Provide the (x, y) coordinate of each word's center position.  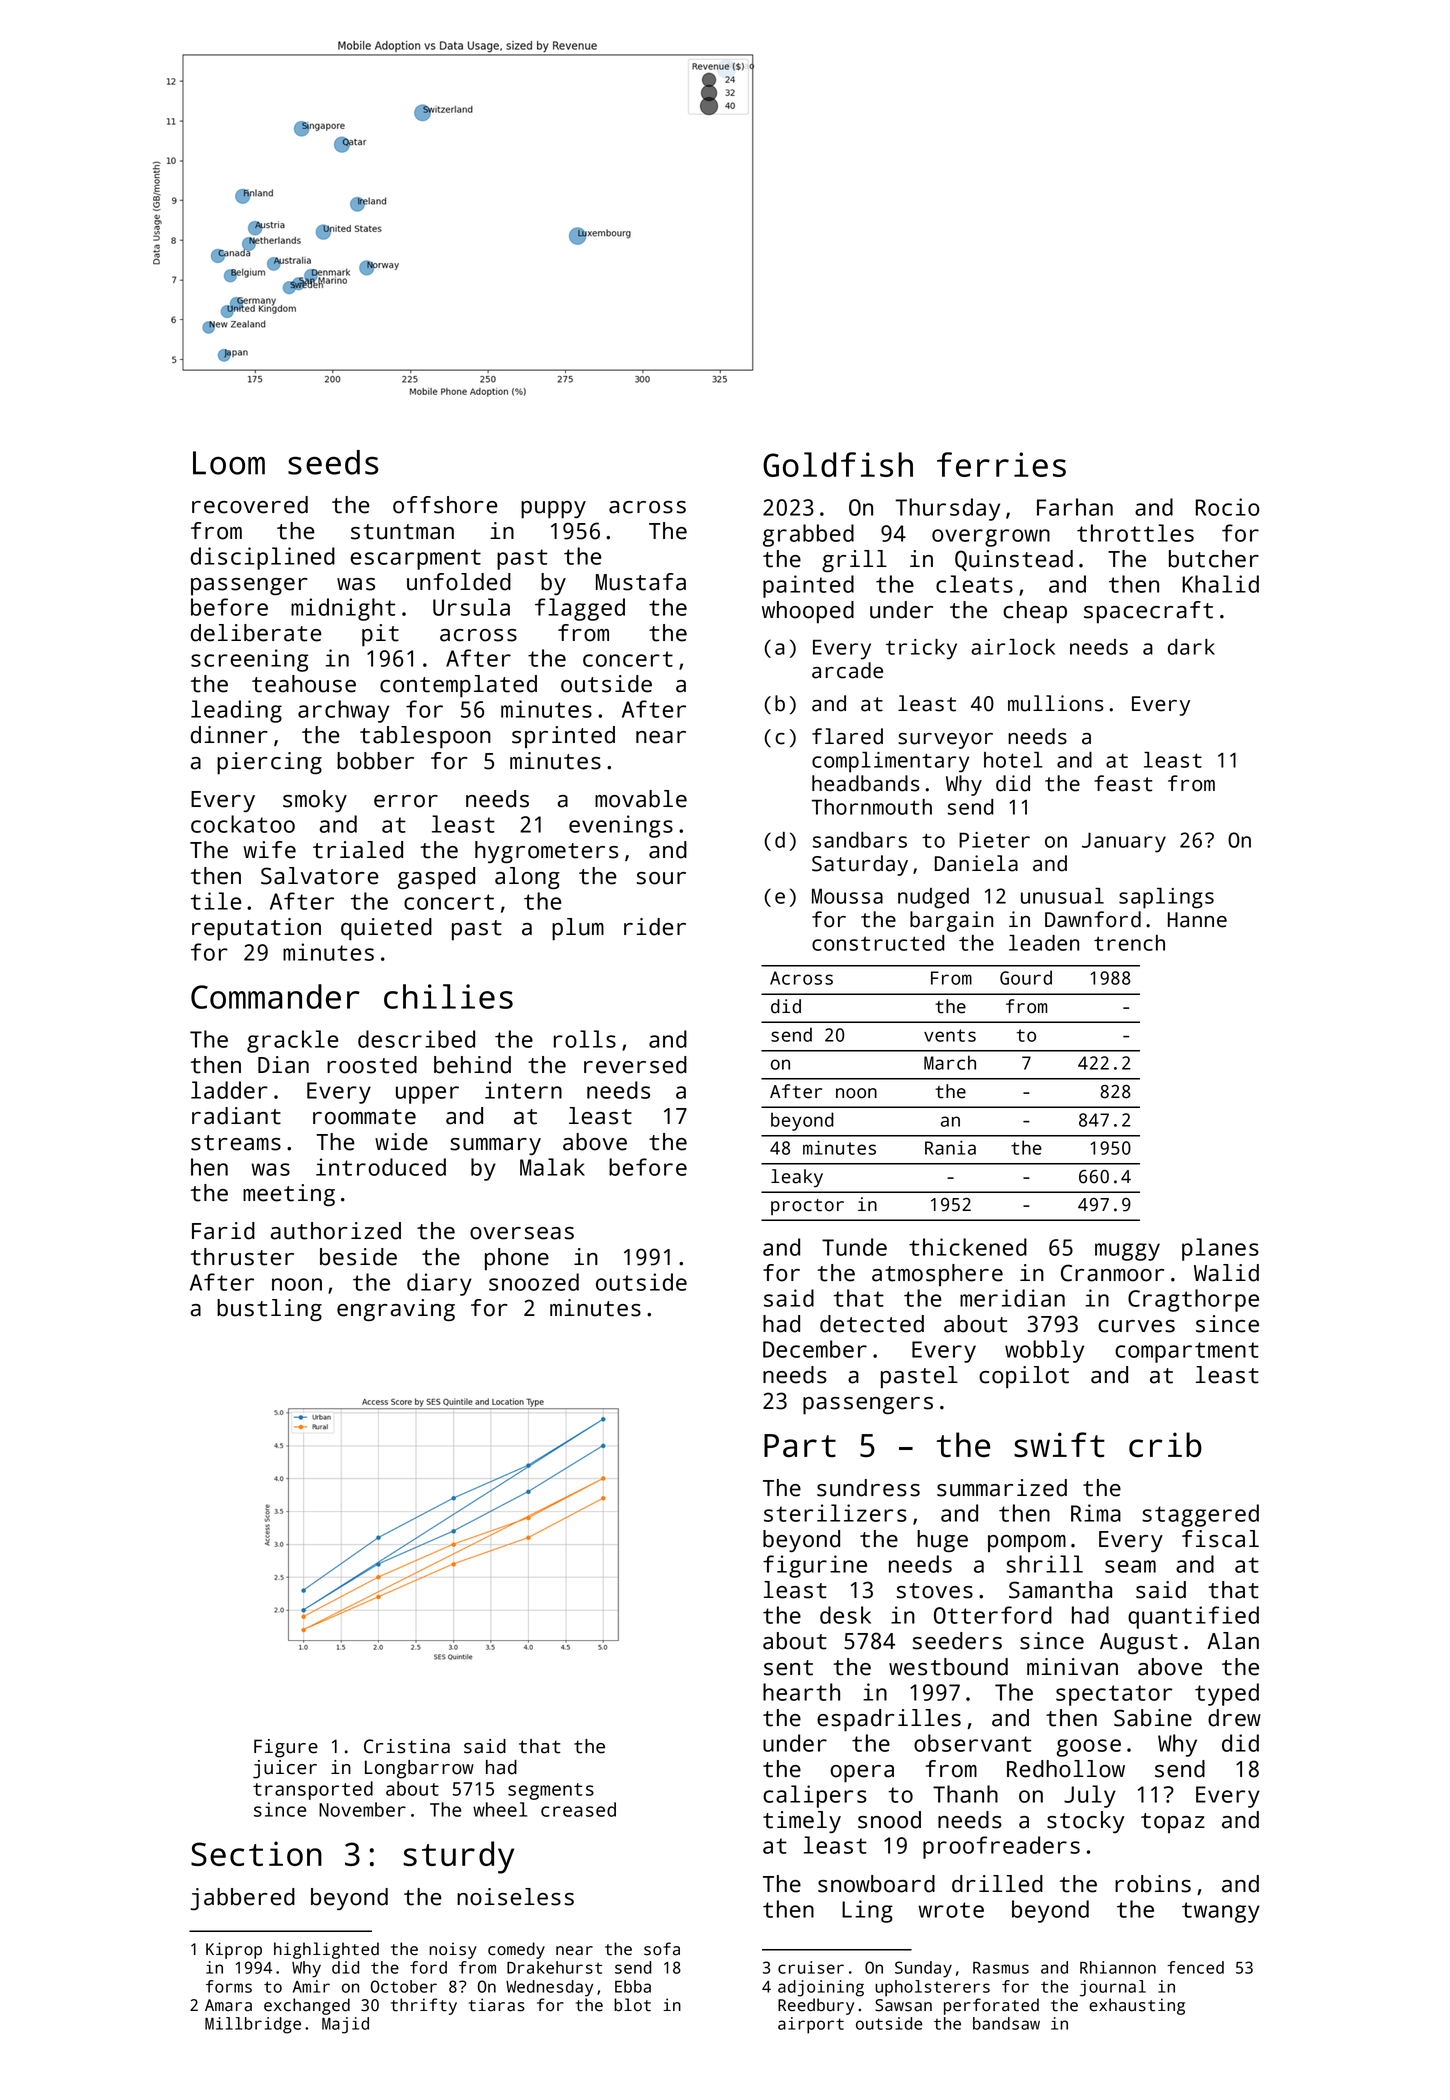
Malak (552, 1167)
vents (950, 1035)
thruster (242, 1257)
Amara (228, 2005)
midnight (343, 609)
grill (854, 561)
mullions (1056, 703)
